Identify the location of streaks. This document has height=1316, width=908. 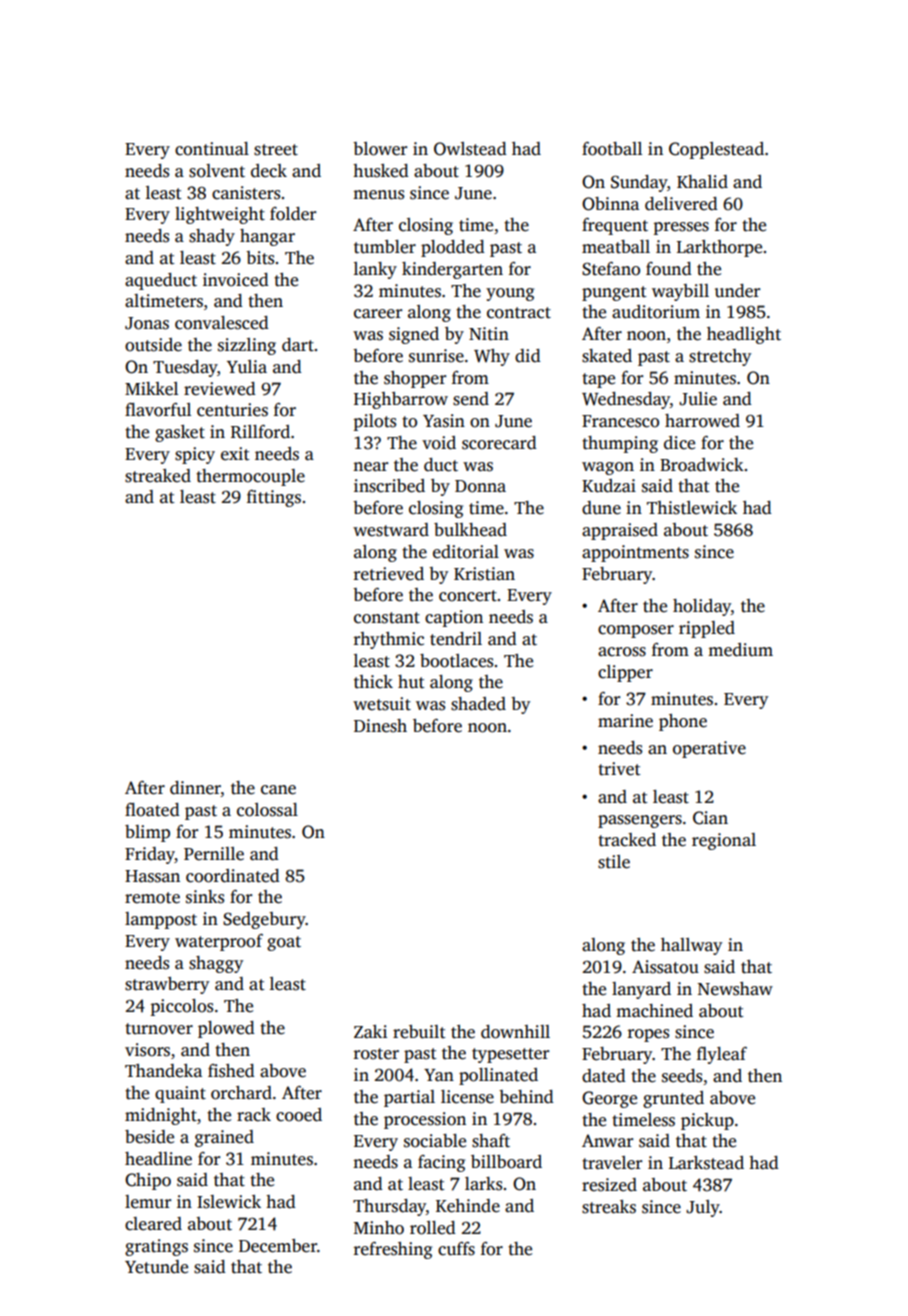
(609, 1207).
